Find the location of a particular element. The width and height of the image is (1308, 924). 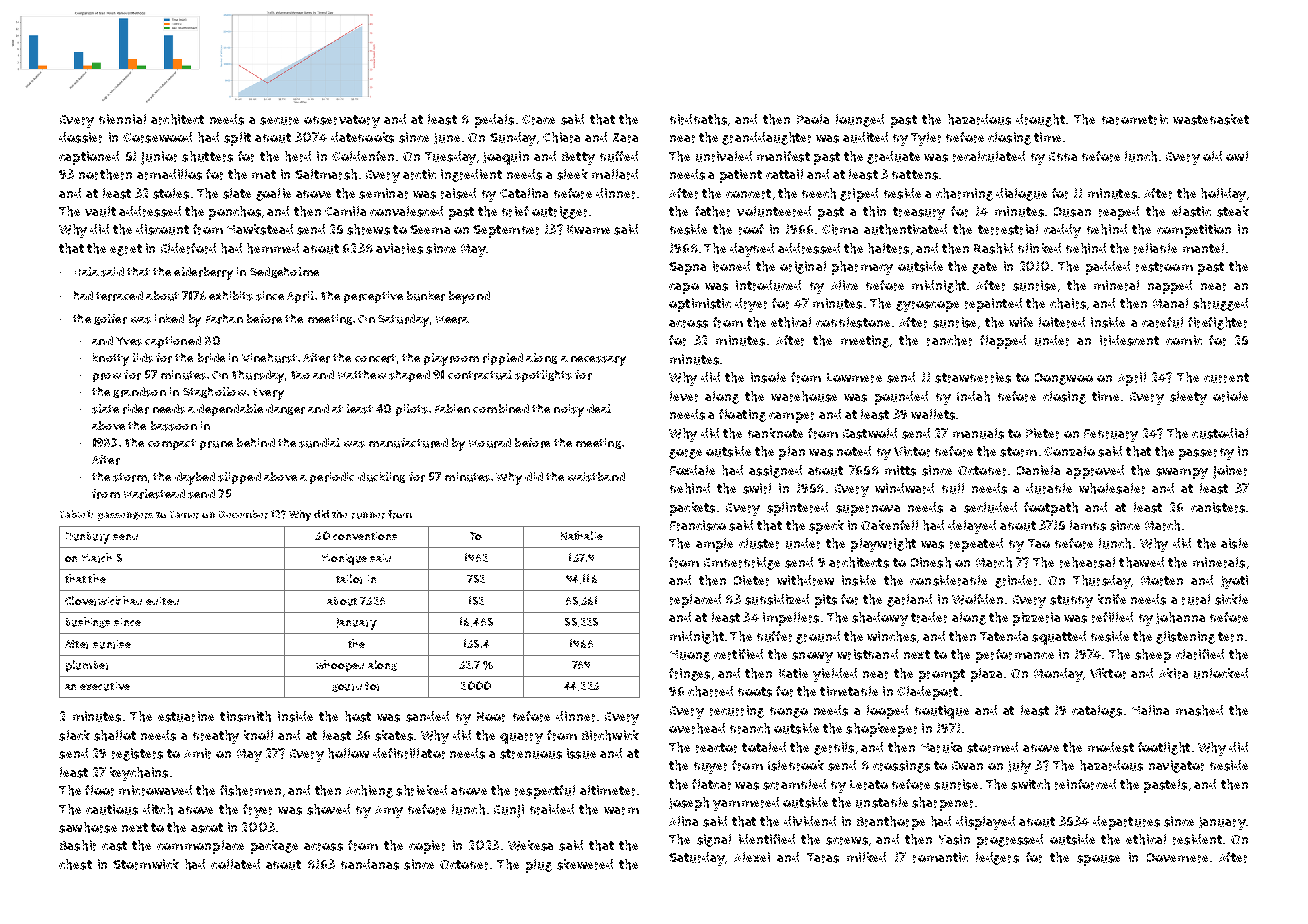

holiday is located at coordinates (1223, 195).
